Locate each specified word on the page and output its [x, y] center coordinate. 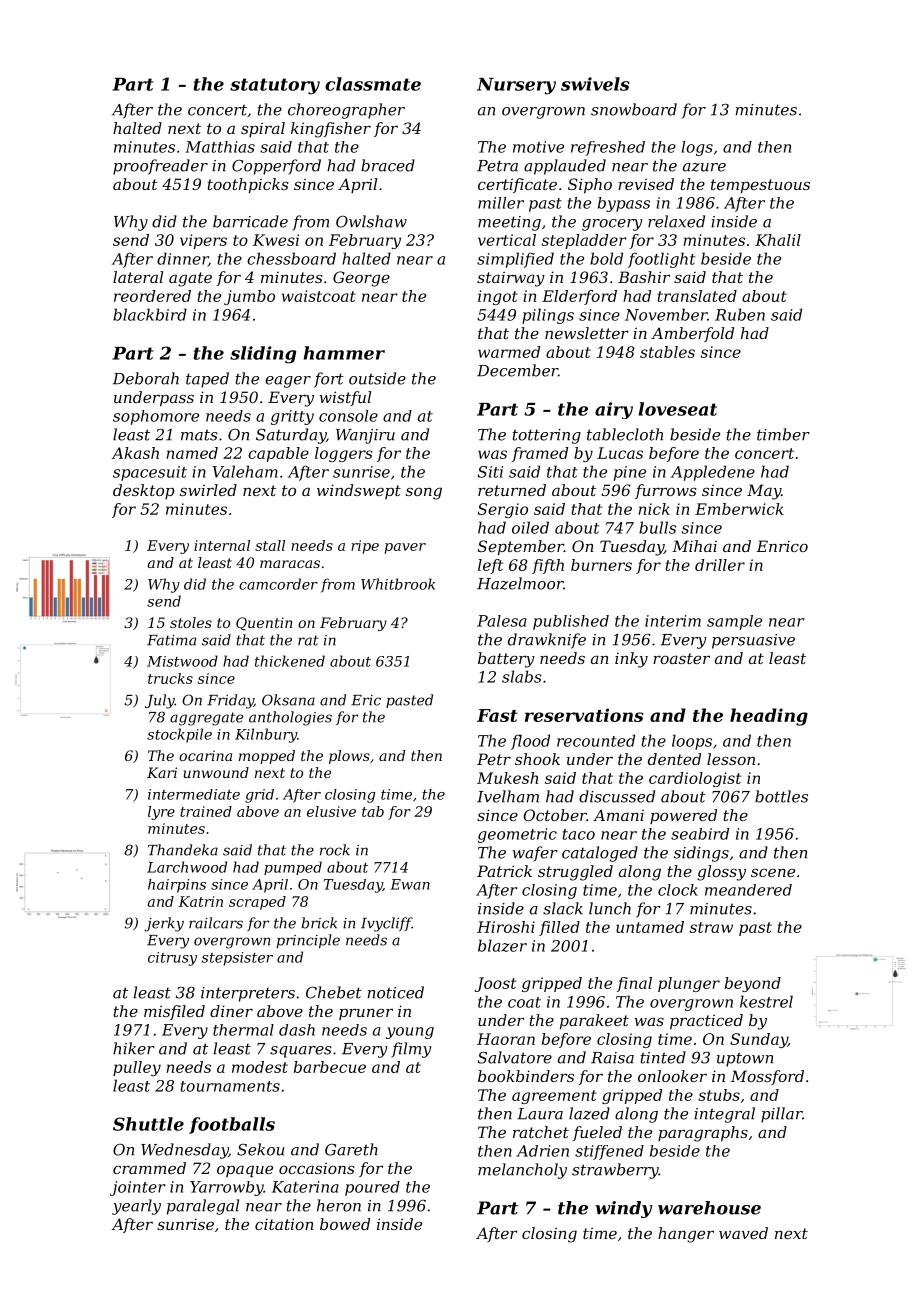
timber [783, 434]
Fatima [171, 640]
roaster [681, 658]
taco [579, 834]
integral [724, 1115]
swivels [595, 84]
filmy [411, 1050]
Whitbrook [398, 584]
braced [388, 165]
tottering [546, 436]
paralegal [203, 1207]
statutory [275, 86]
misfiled [174, 1012]
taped [207, 380]
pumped [293, 868]
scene [773, 873]
